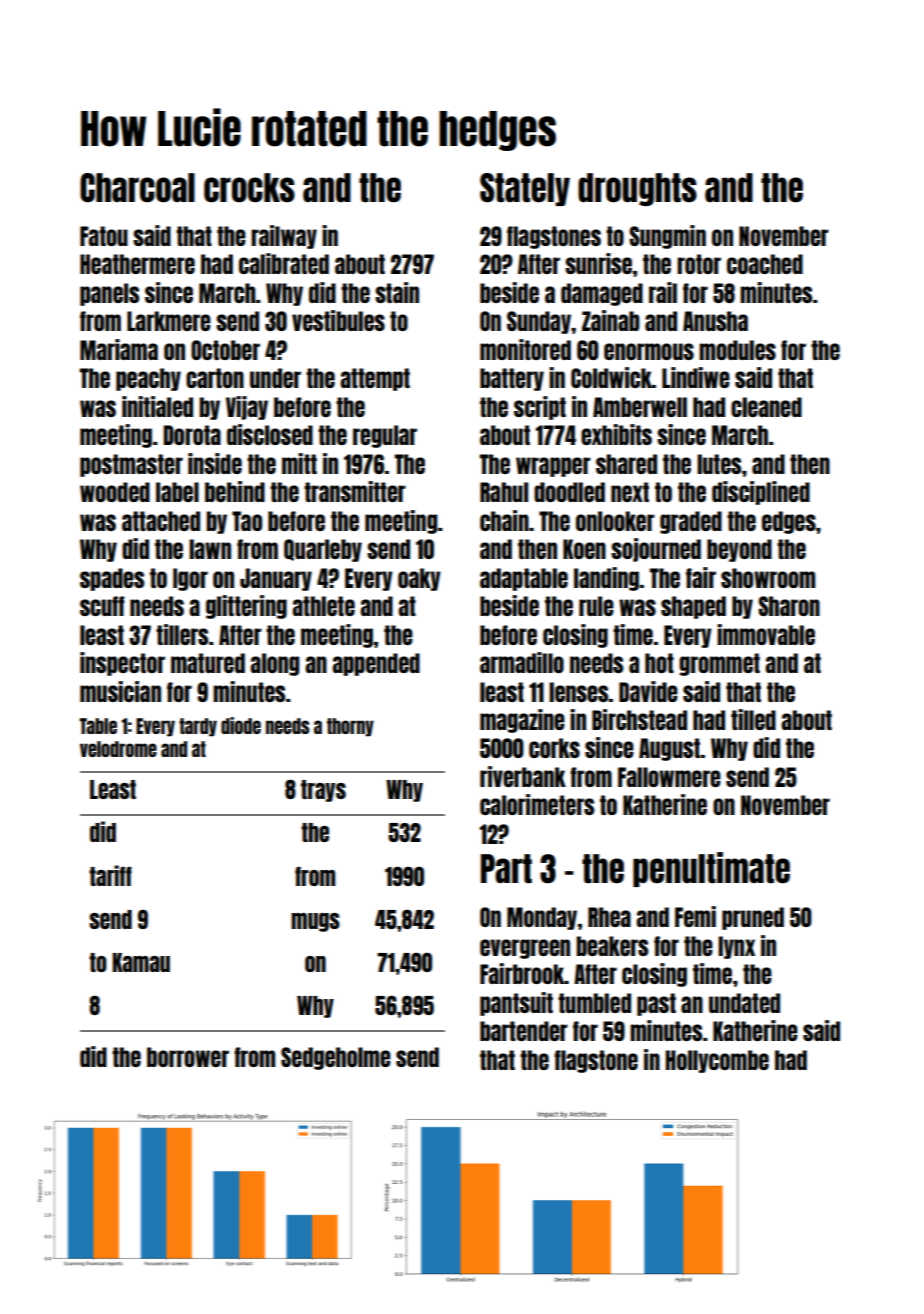  I want to click on penultimate, so click(711, 869).
